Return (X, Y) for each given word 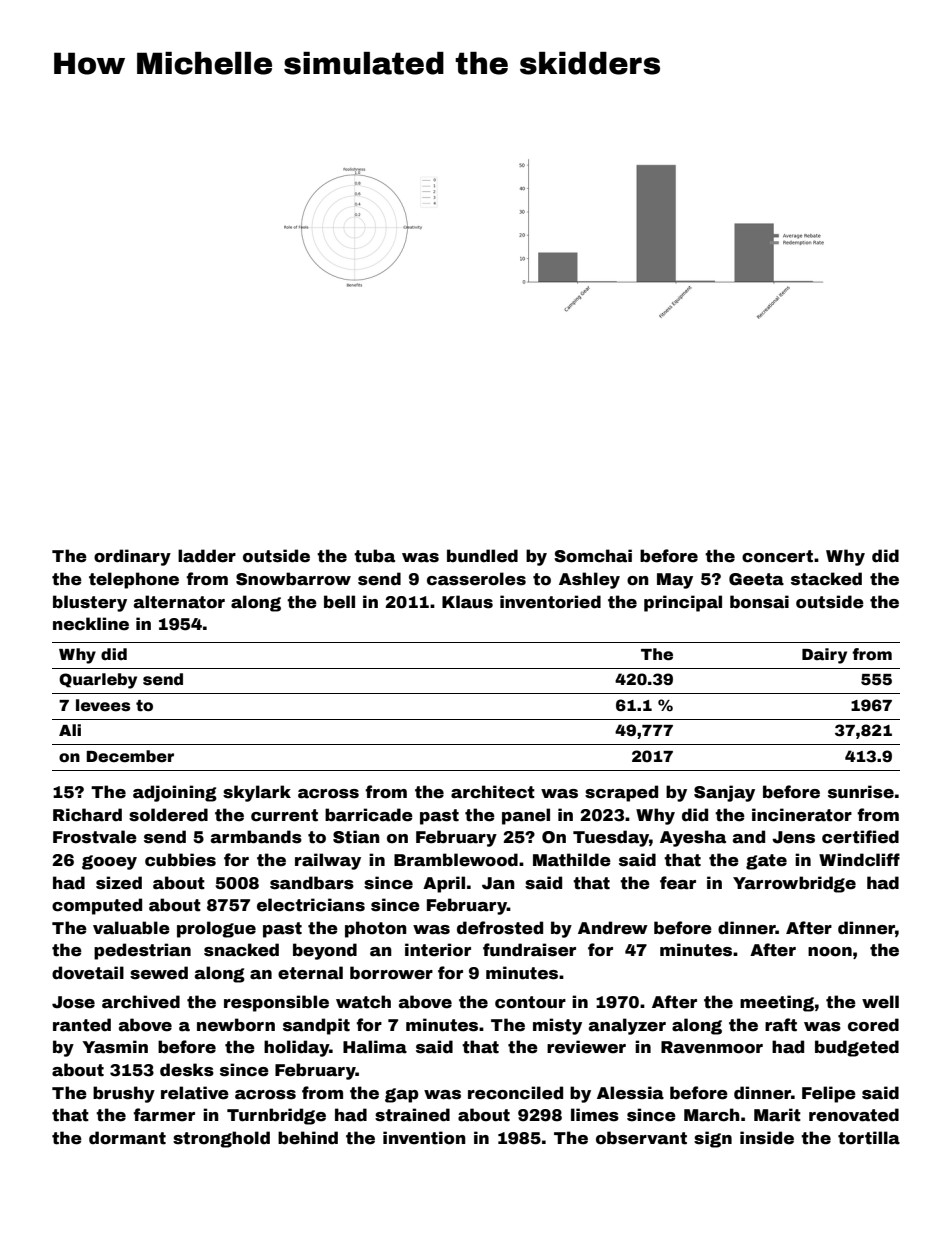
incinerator (802, 815)
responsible (276, 1003)
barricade (369, 815)
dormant (127, 1138)
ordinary (132, 557)
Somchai (593, 556)
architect (493, 792)
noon (830, 952)
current (284, 815)
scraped (621, 793)
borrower (391, 973)
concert (777, 556)
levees (103, 705)
